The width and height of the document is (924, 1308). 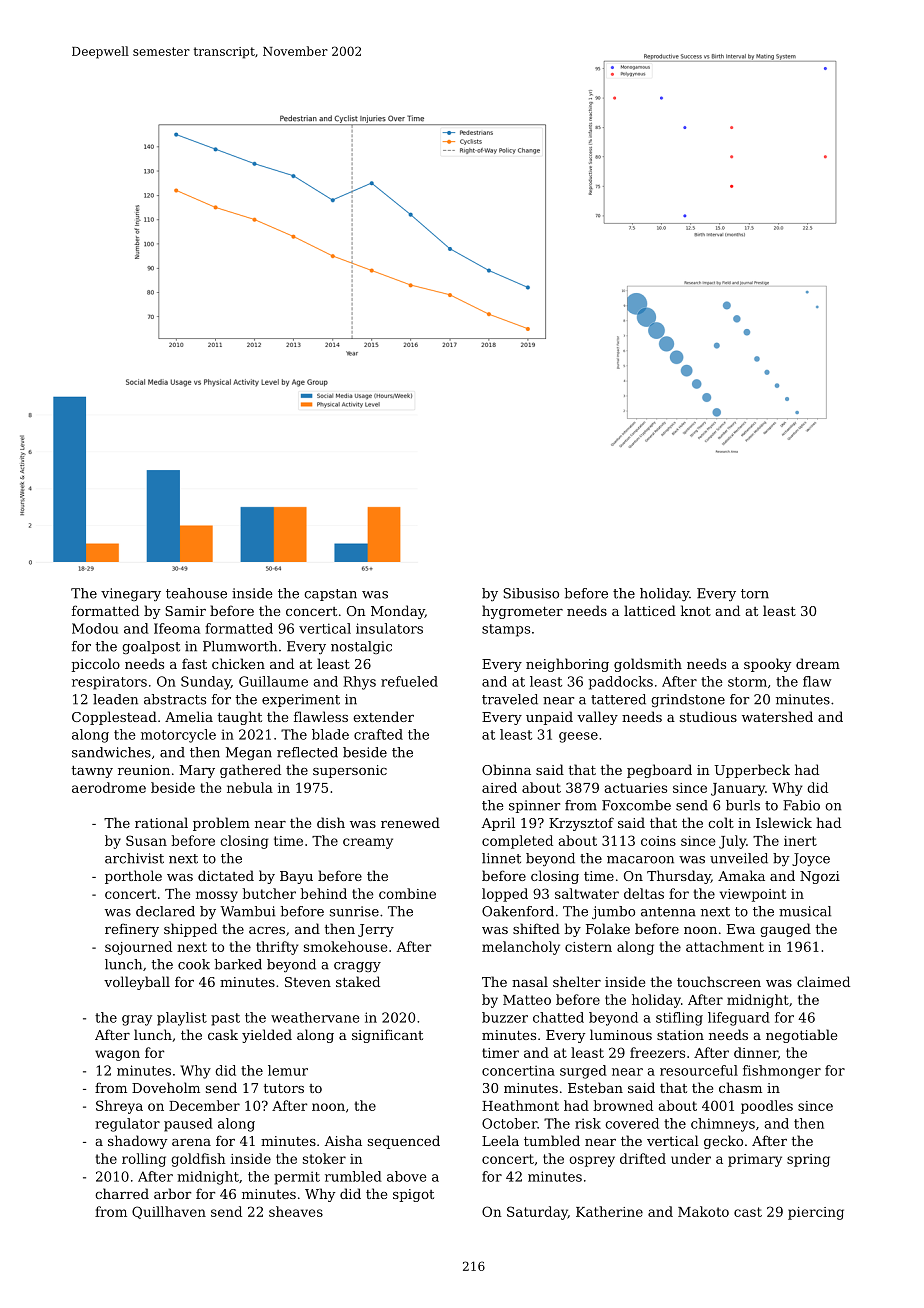 What do you see at coordinates (657, 1052) in the document?
I see `freezers` at bounding box center [657, 1052].
